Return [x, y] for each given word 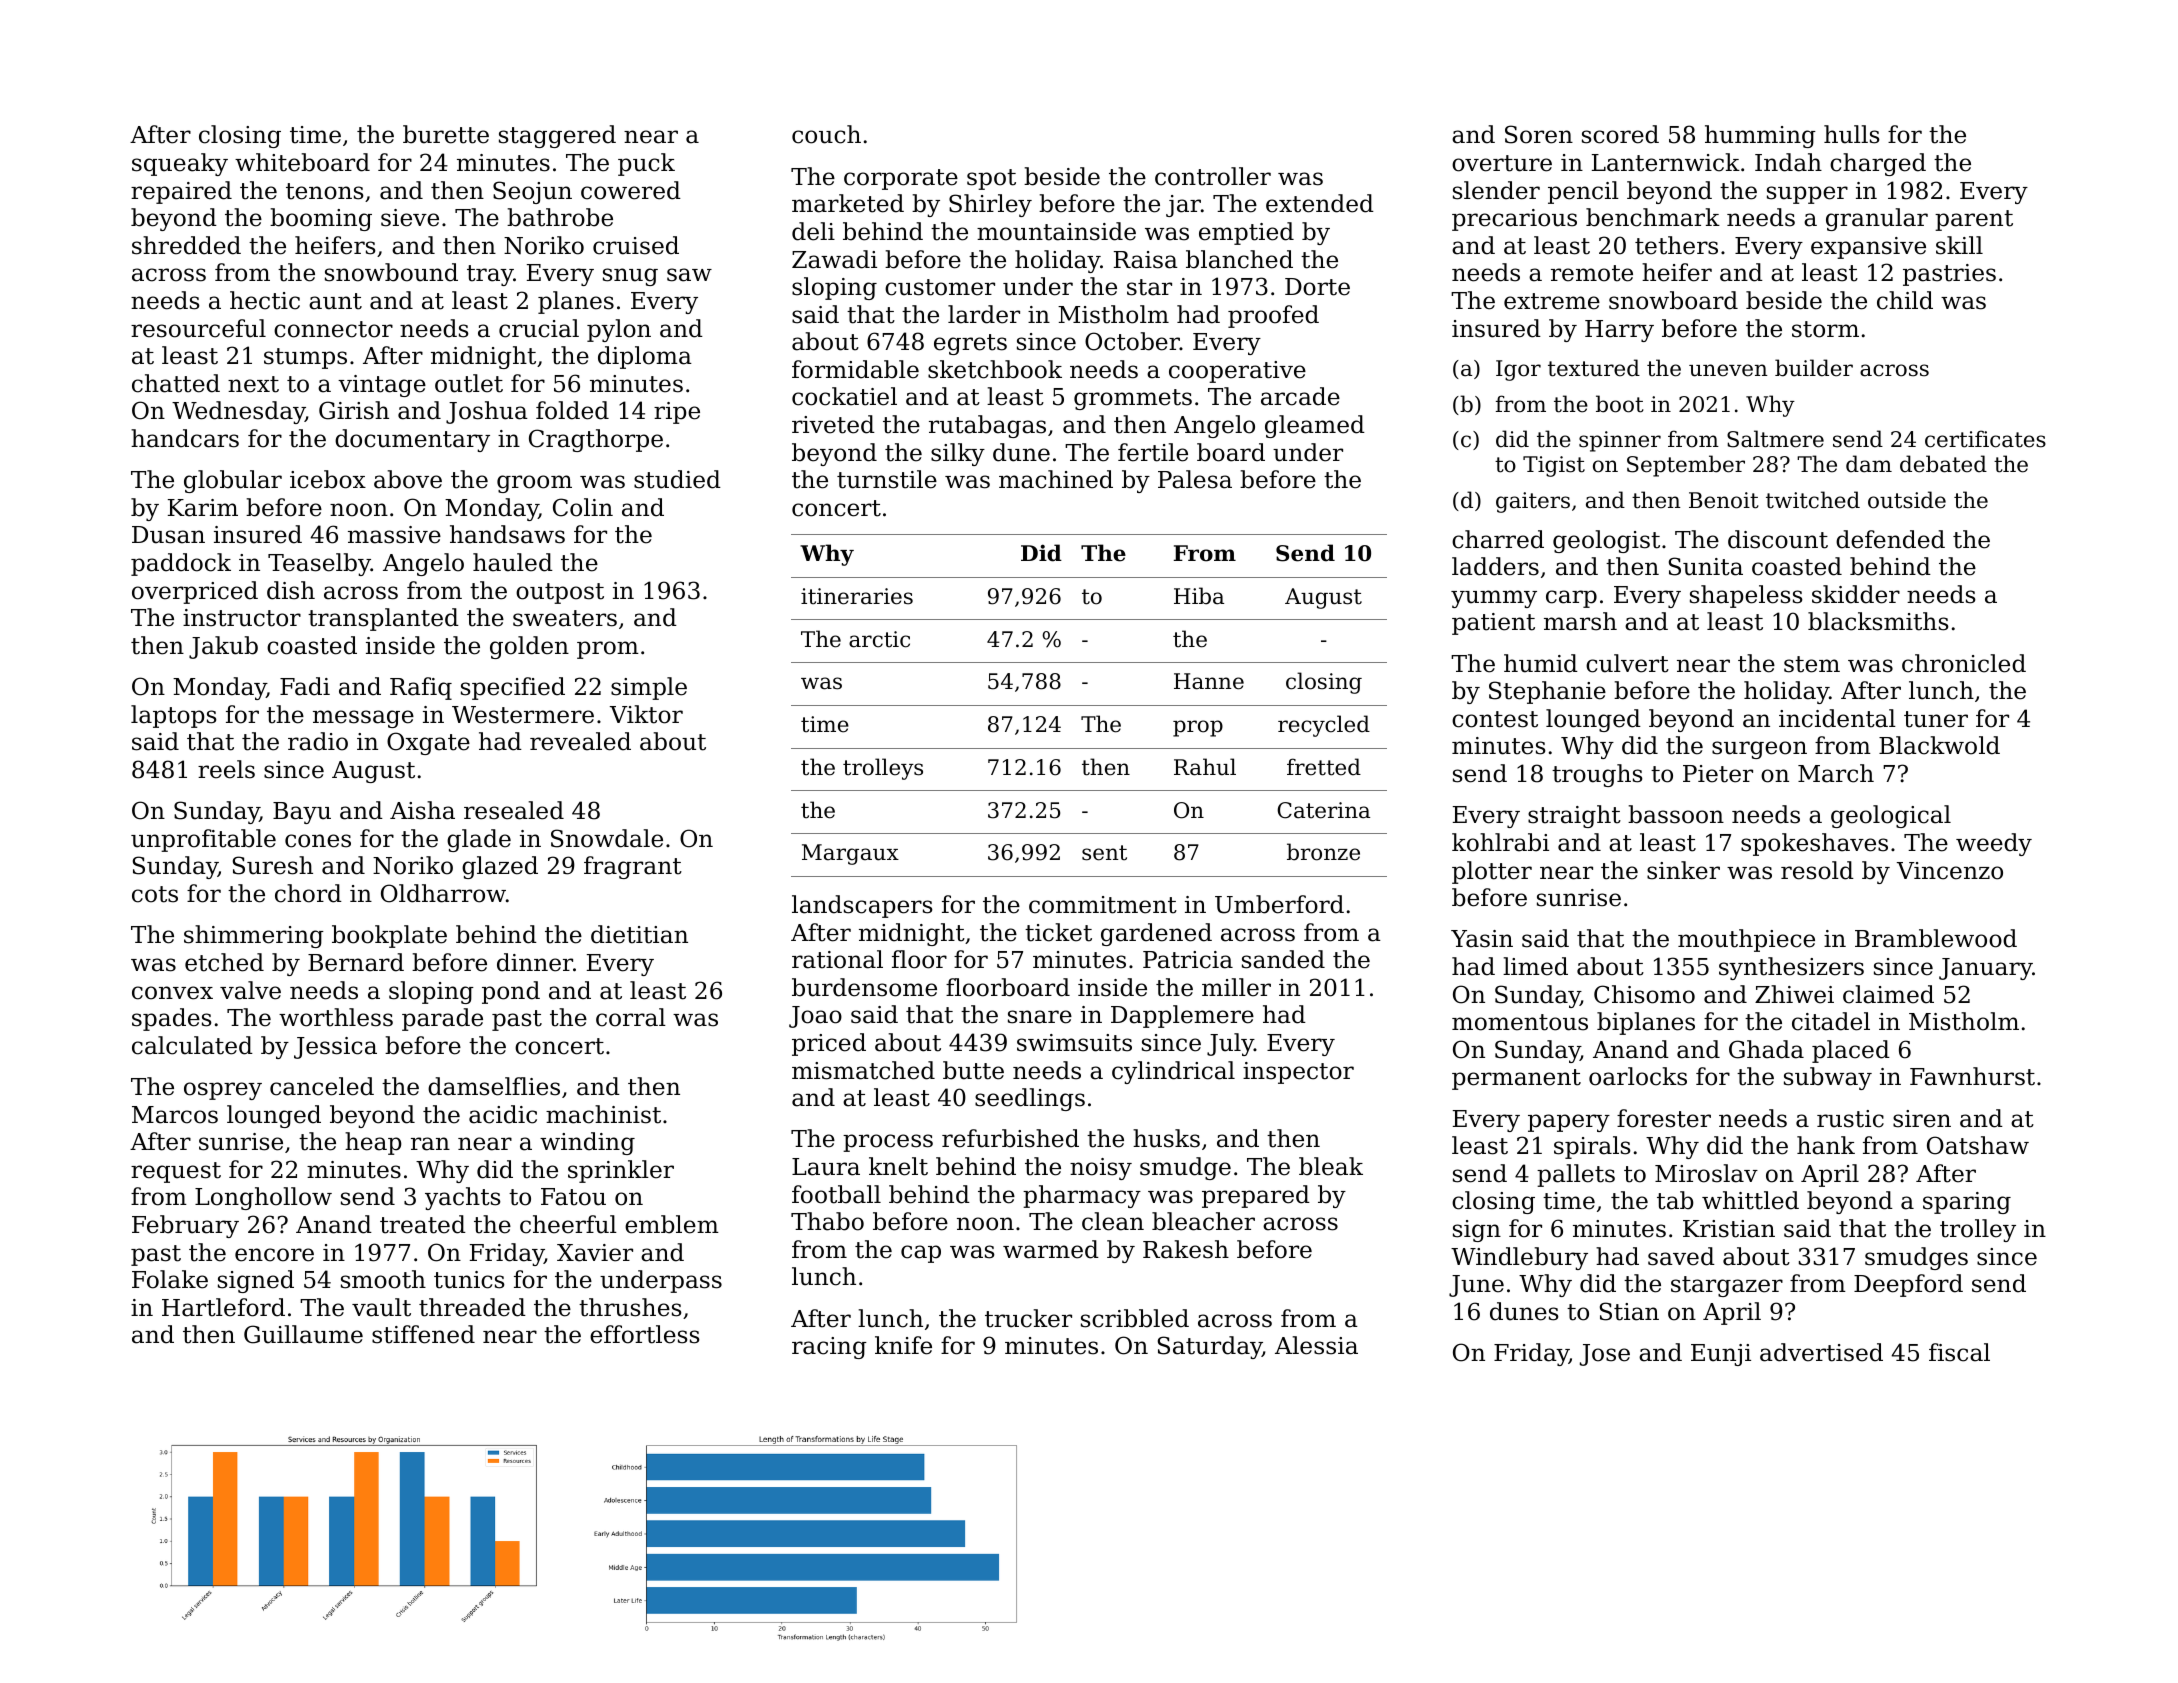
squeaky [180, 164]
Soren [1539, 134]
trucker [1028, 1318]
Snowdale [607, 838]
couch [826, 134]
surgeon [1759, 750]
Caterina [1323, 810]
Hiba [1199, 596]
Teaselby [319, 564]
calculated [192, 1045]
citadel [1831, 1021]
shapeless [1746, 596]
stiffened [423, 1334]
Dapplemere [1182, 1016]
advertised [1821, 1352]
